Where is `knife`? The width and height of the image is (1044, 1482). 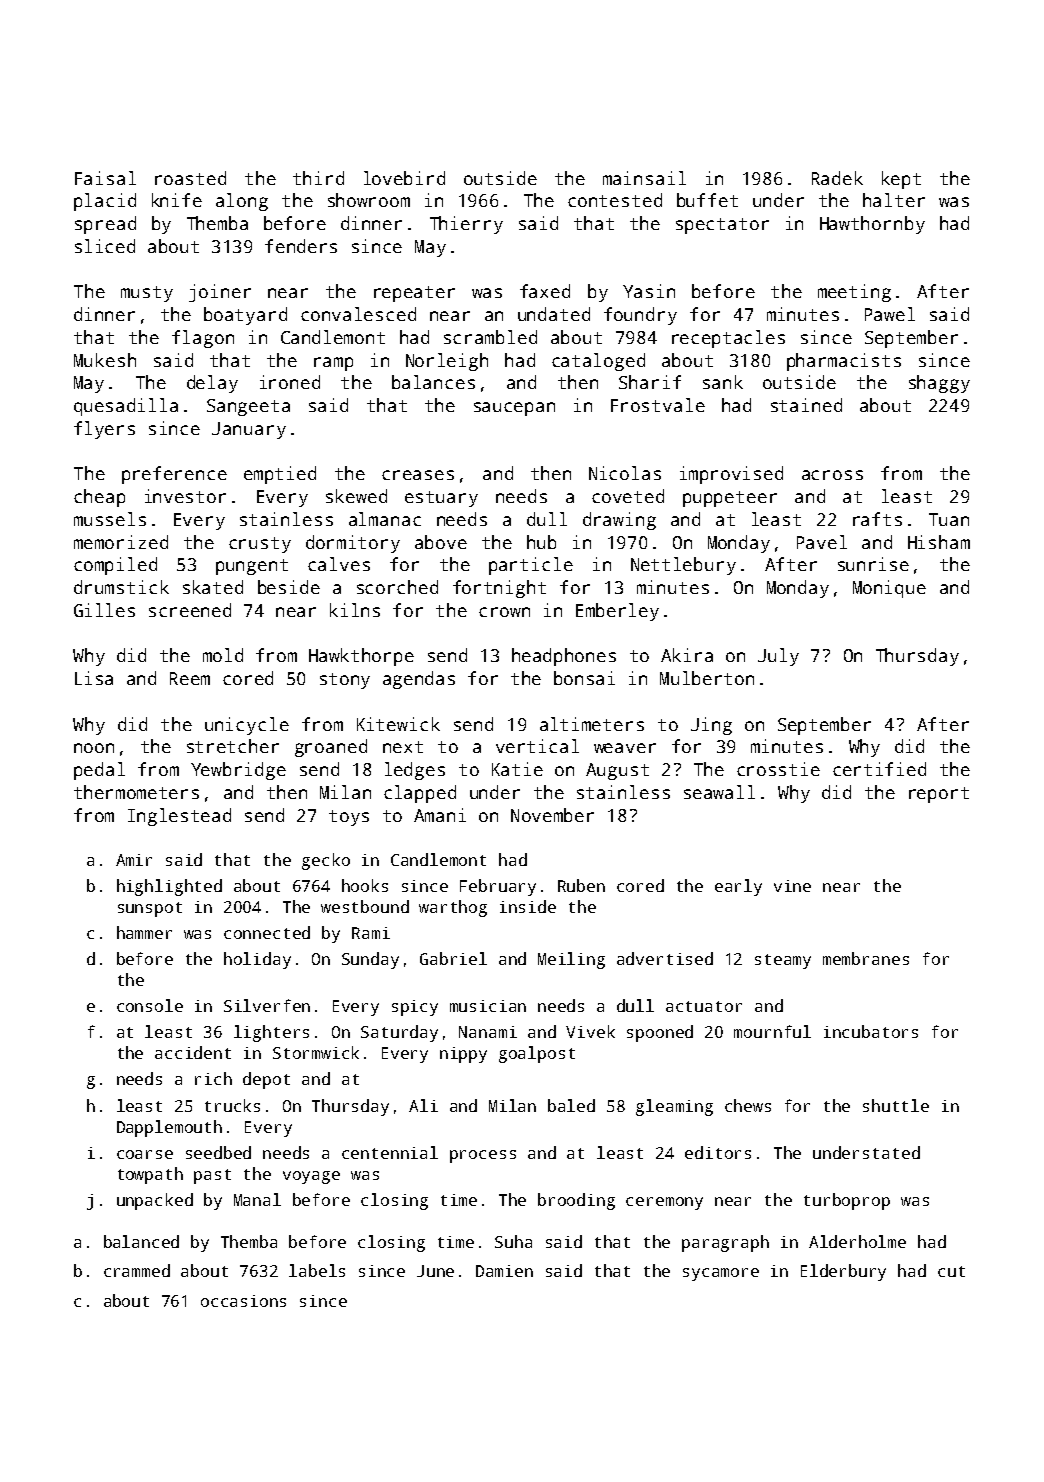 knife is located at coordinates (177, 200).
